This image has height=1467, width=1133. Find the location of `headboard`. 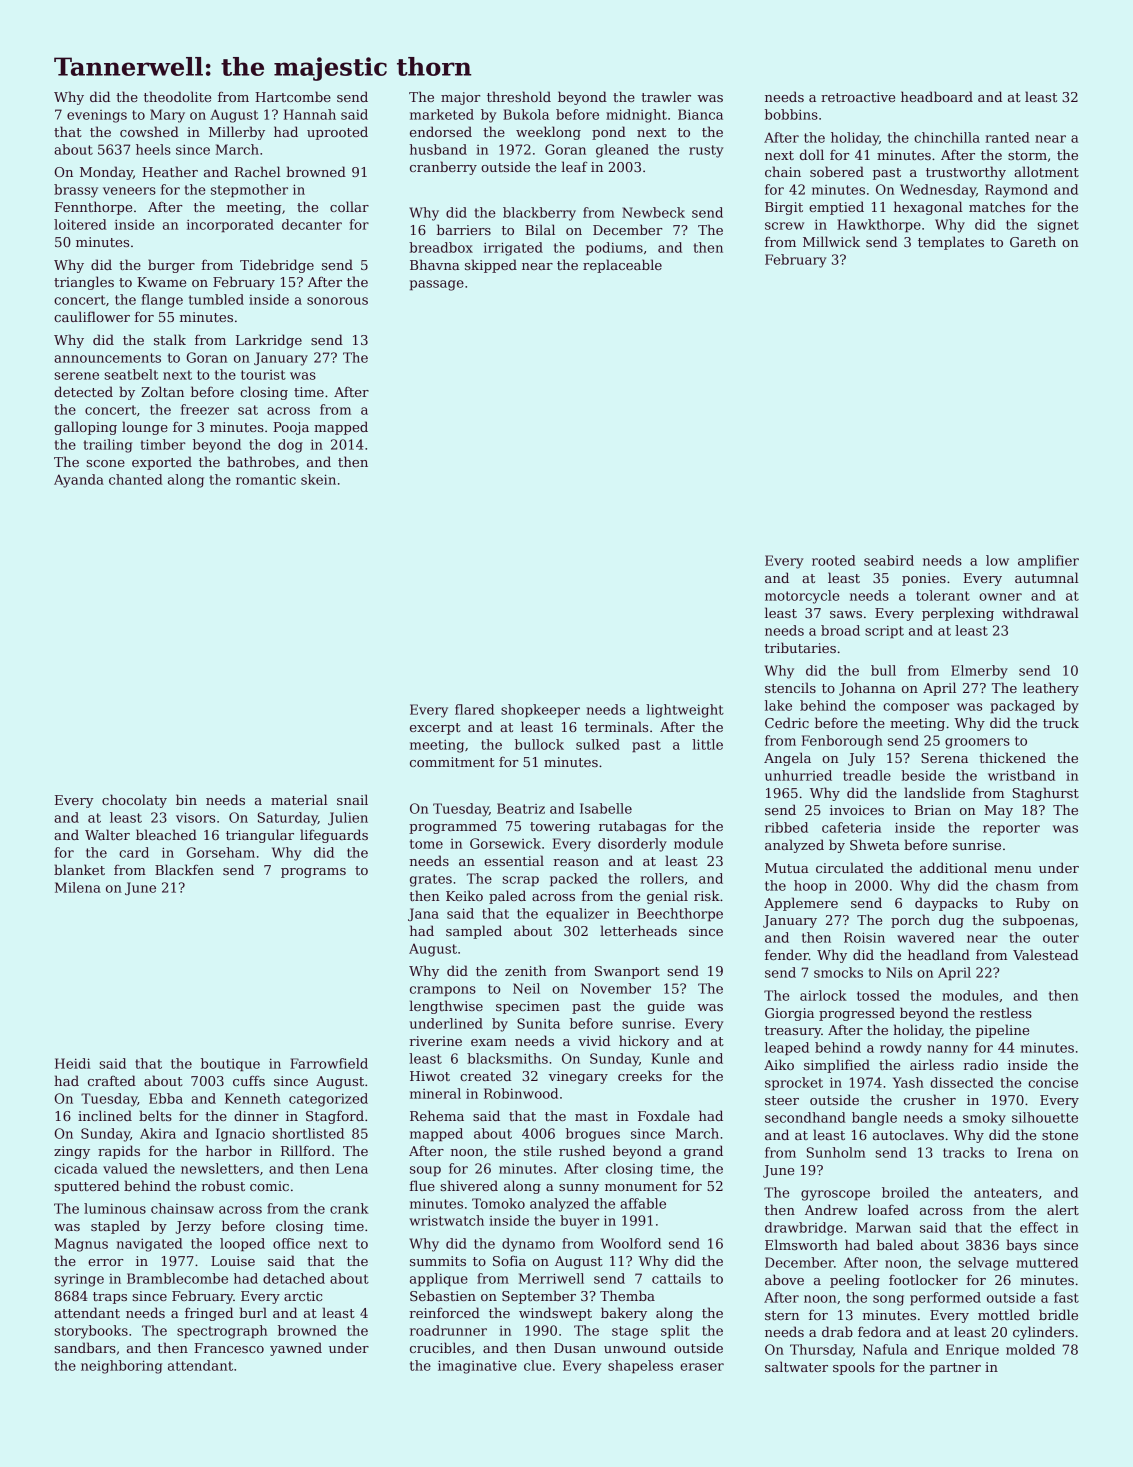

headboard is located at coordinates (937, 96).
